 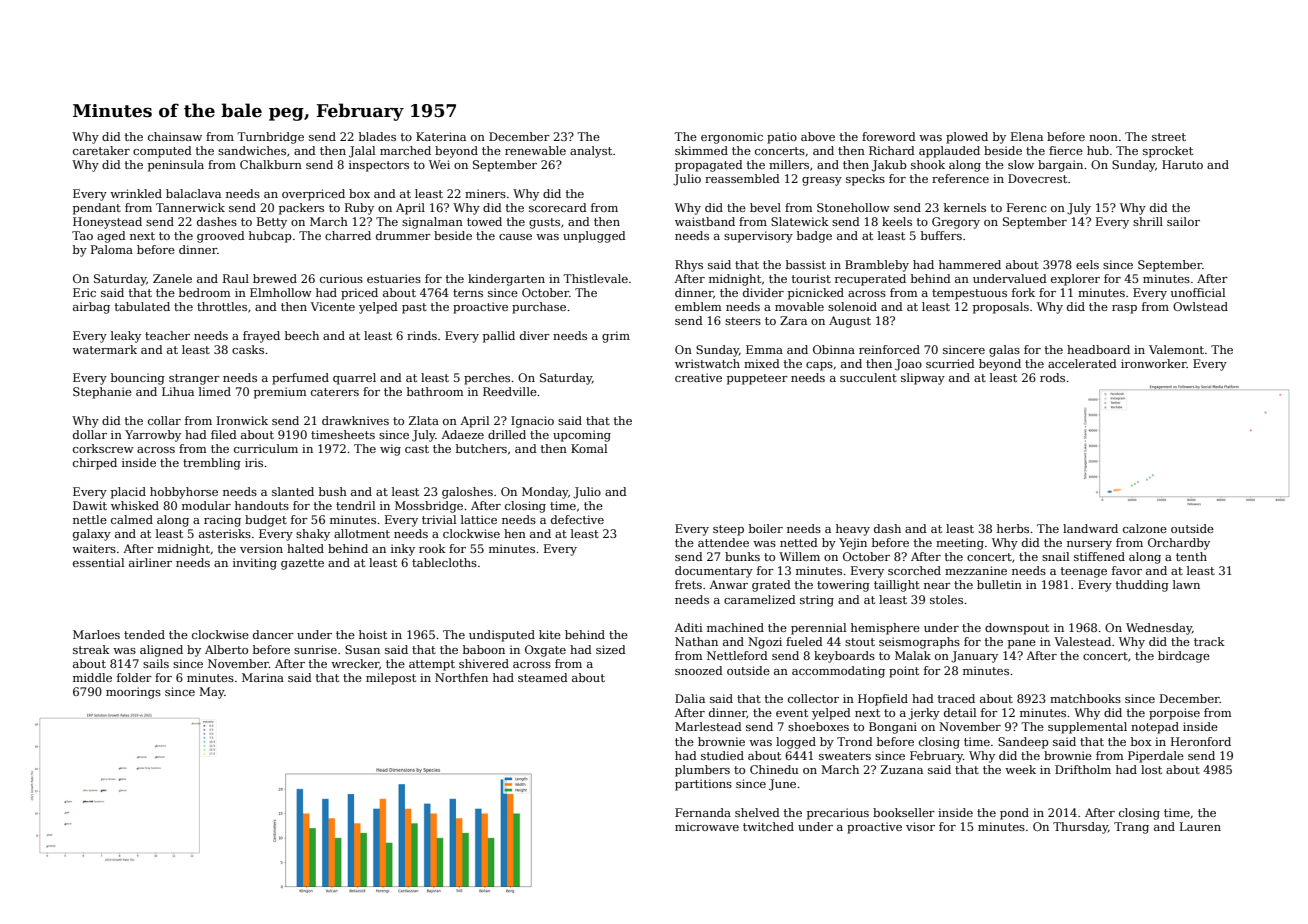 I want to click on Marina, so click(x=263, y=677).
